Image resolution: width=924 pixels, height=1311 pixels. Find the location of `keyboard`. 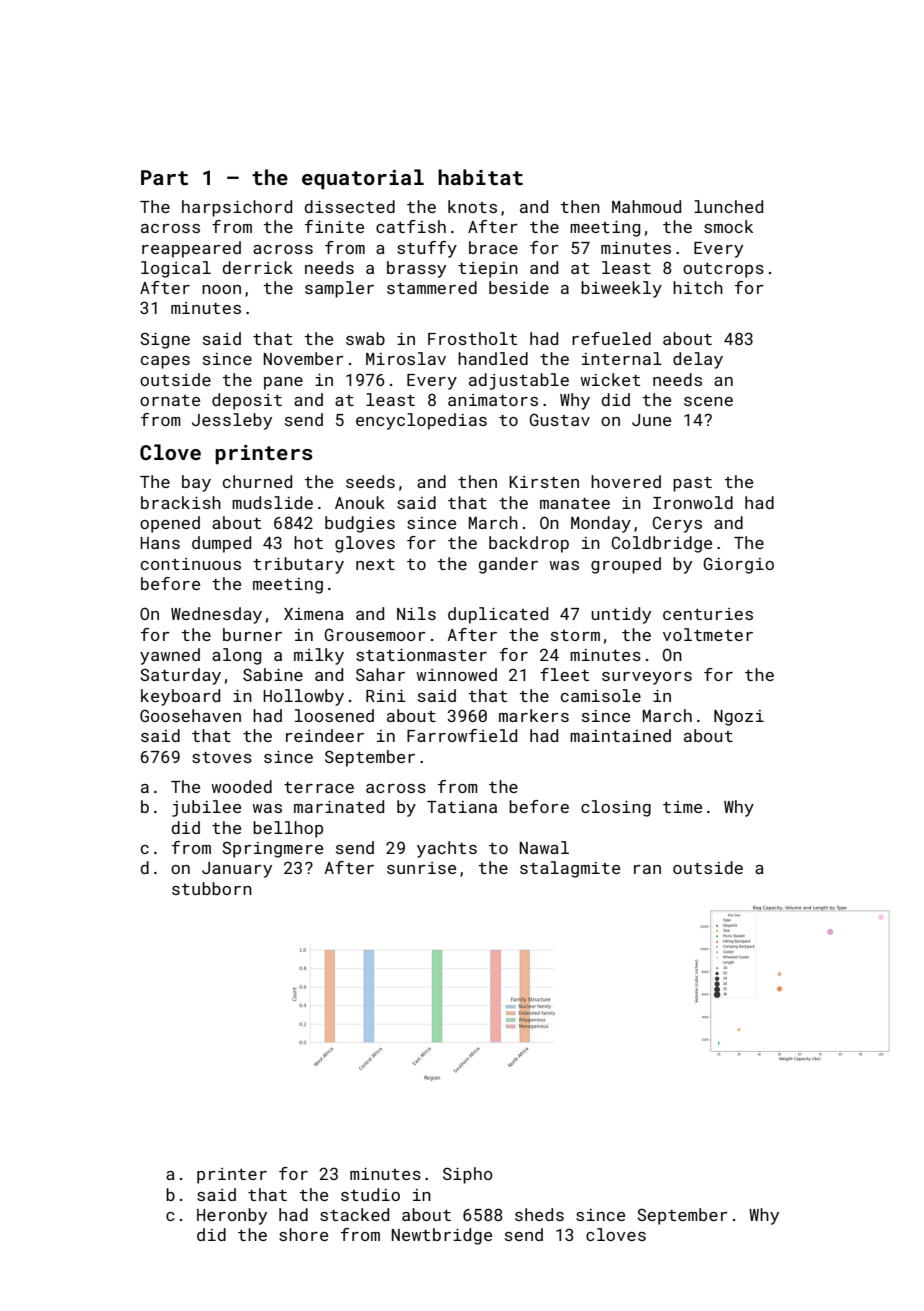

keyboard is located at coordinates (180, 697).
